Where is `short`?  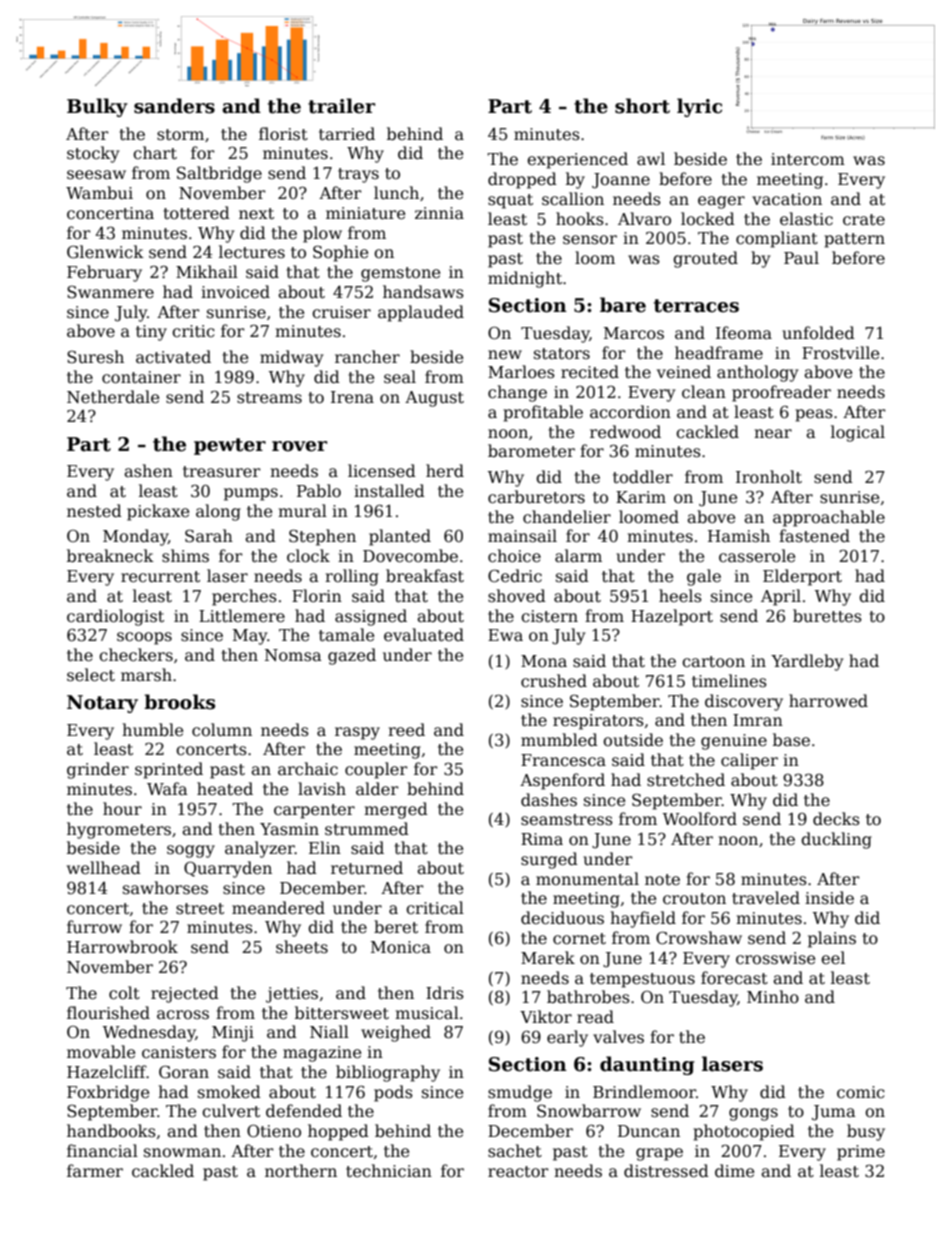 short is located at coordinates (642, 106).
